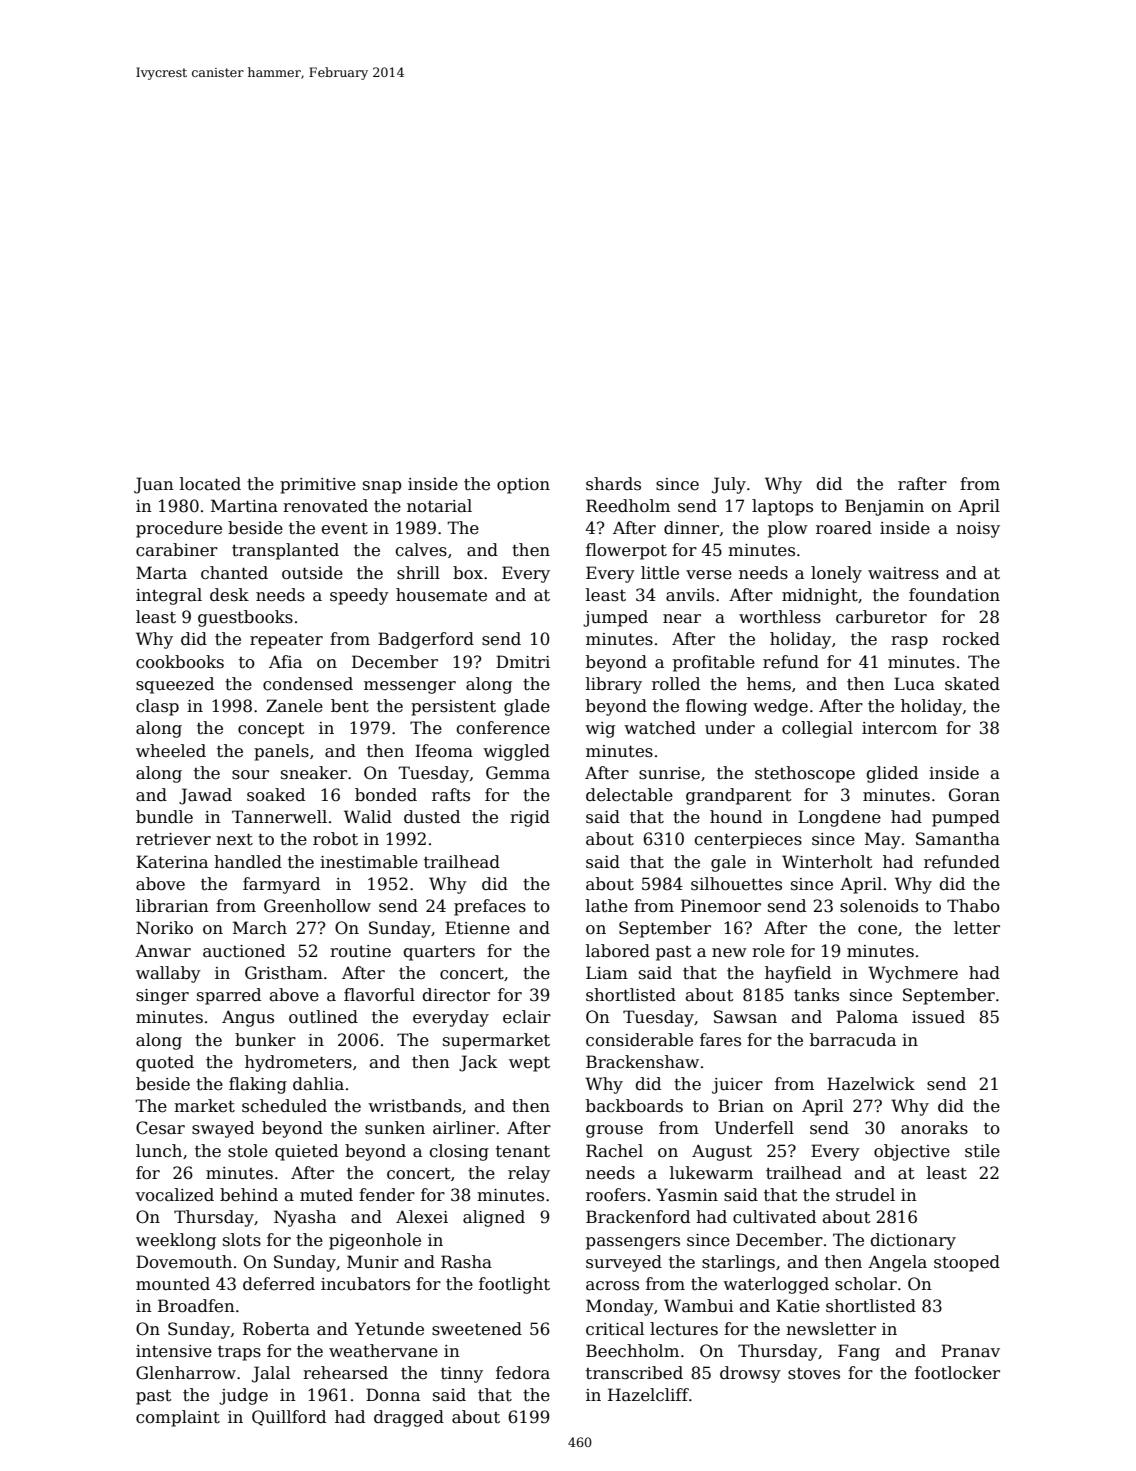  I want to click on dragged, so click(409, 1418).
